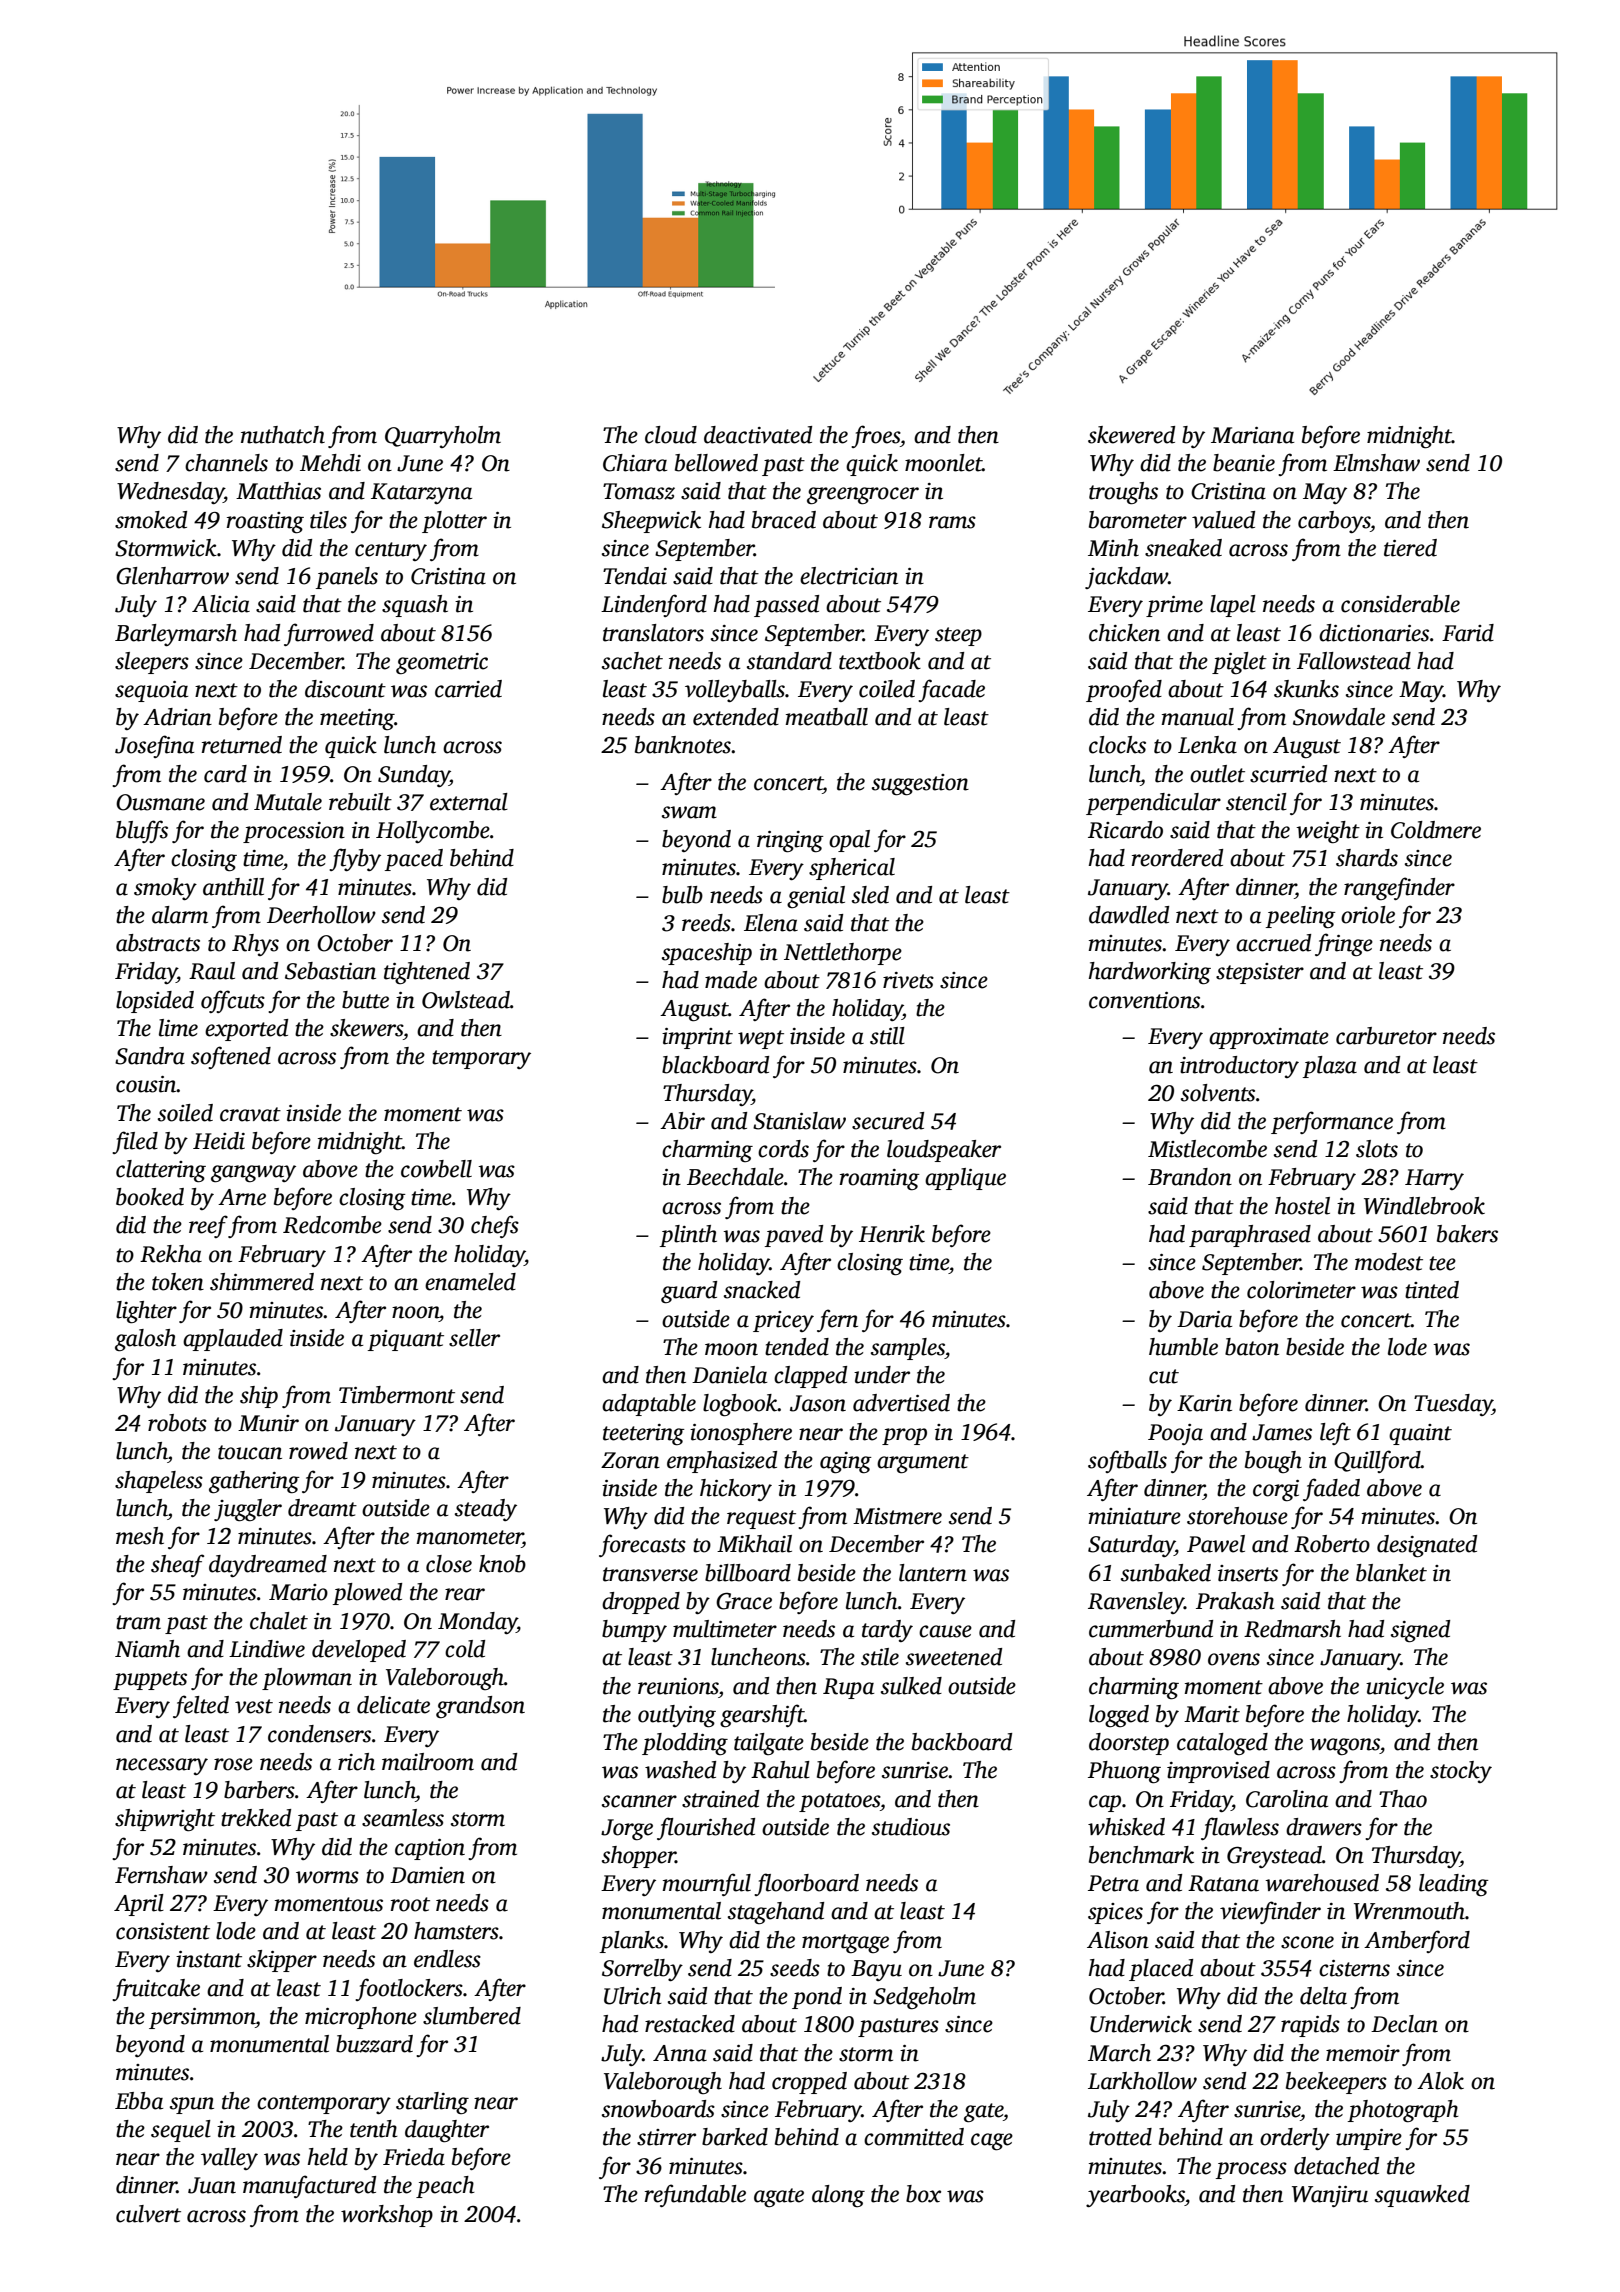 Image resolution: width=1620 pixels, height=2292 pixels. I want to click on shopper, so click(639, 1857).
